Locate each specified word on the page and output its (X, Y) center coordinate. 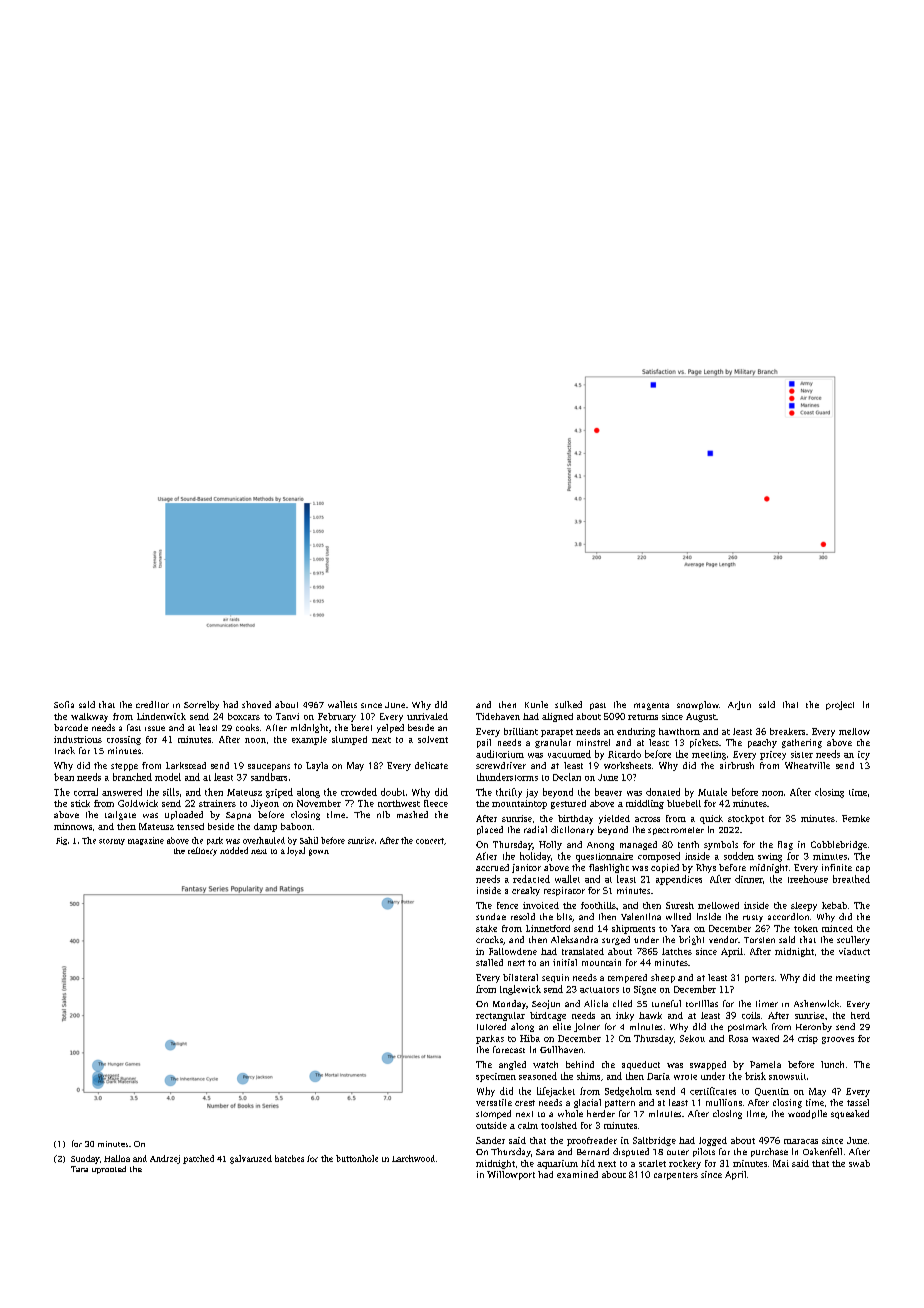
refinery (202, 851)
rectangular (500, 1016)
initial (565, 962)
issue (155, 728)
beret (361, 727)
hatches (289, 1158)
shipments (633, 929)
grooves (838, 1040)
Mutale (712, 792)
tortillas (702, 1003)
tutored (491, 1026)
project (840, 705)
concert (430, 841)
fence (507, 905)
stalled (489, 962)
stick (80, 803)
